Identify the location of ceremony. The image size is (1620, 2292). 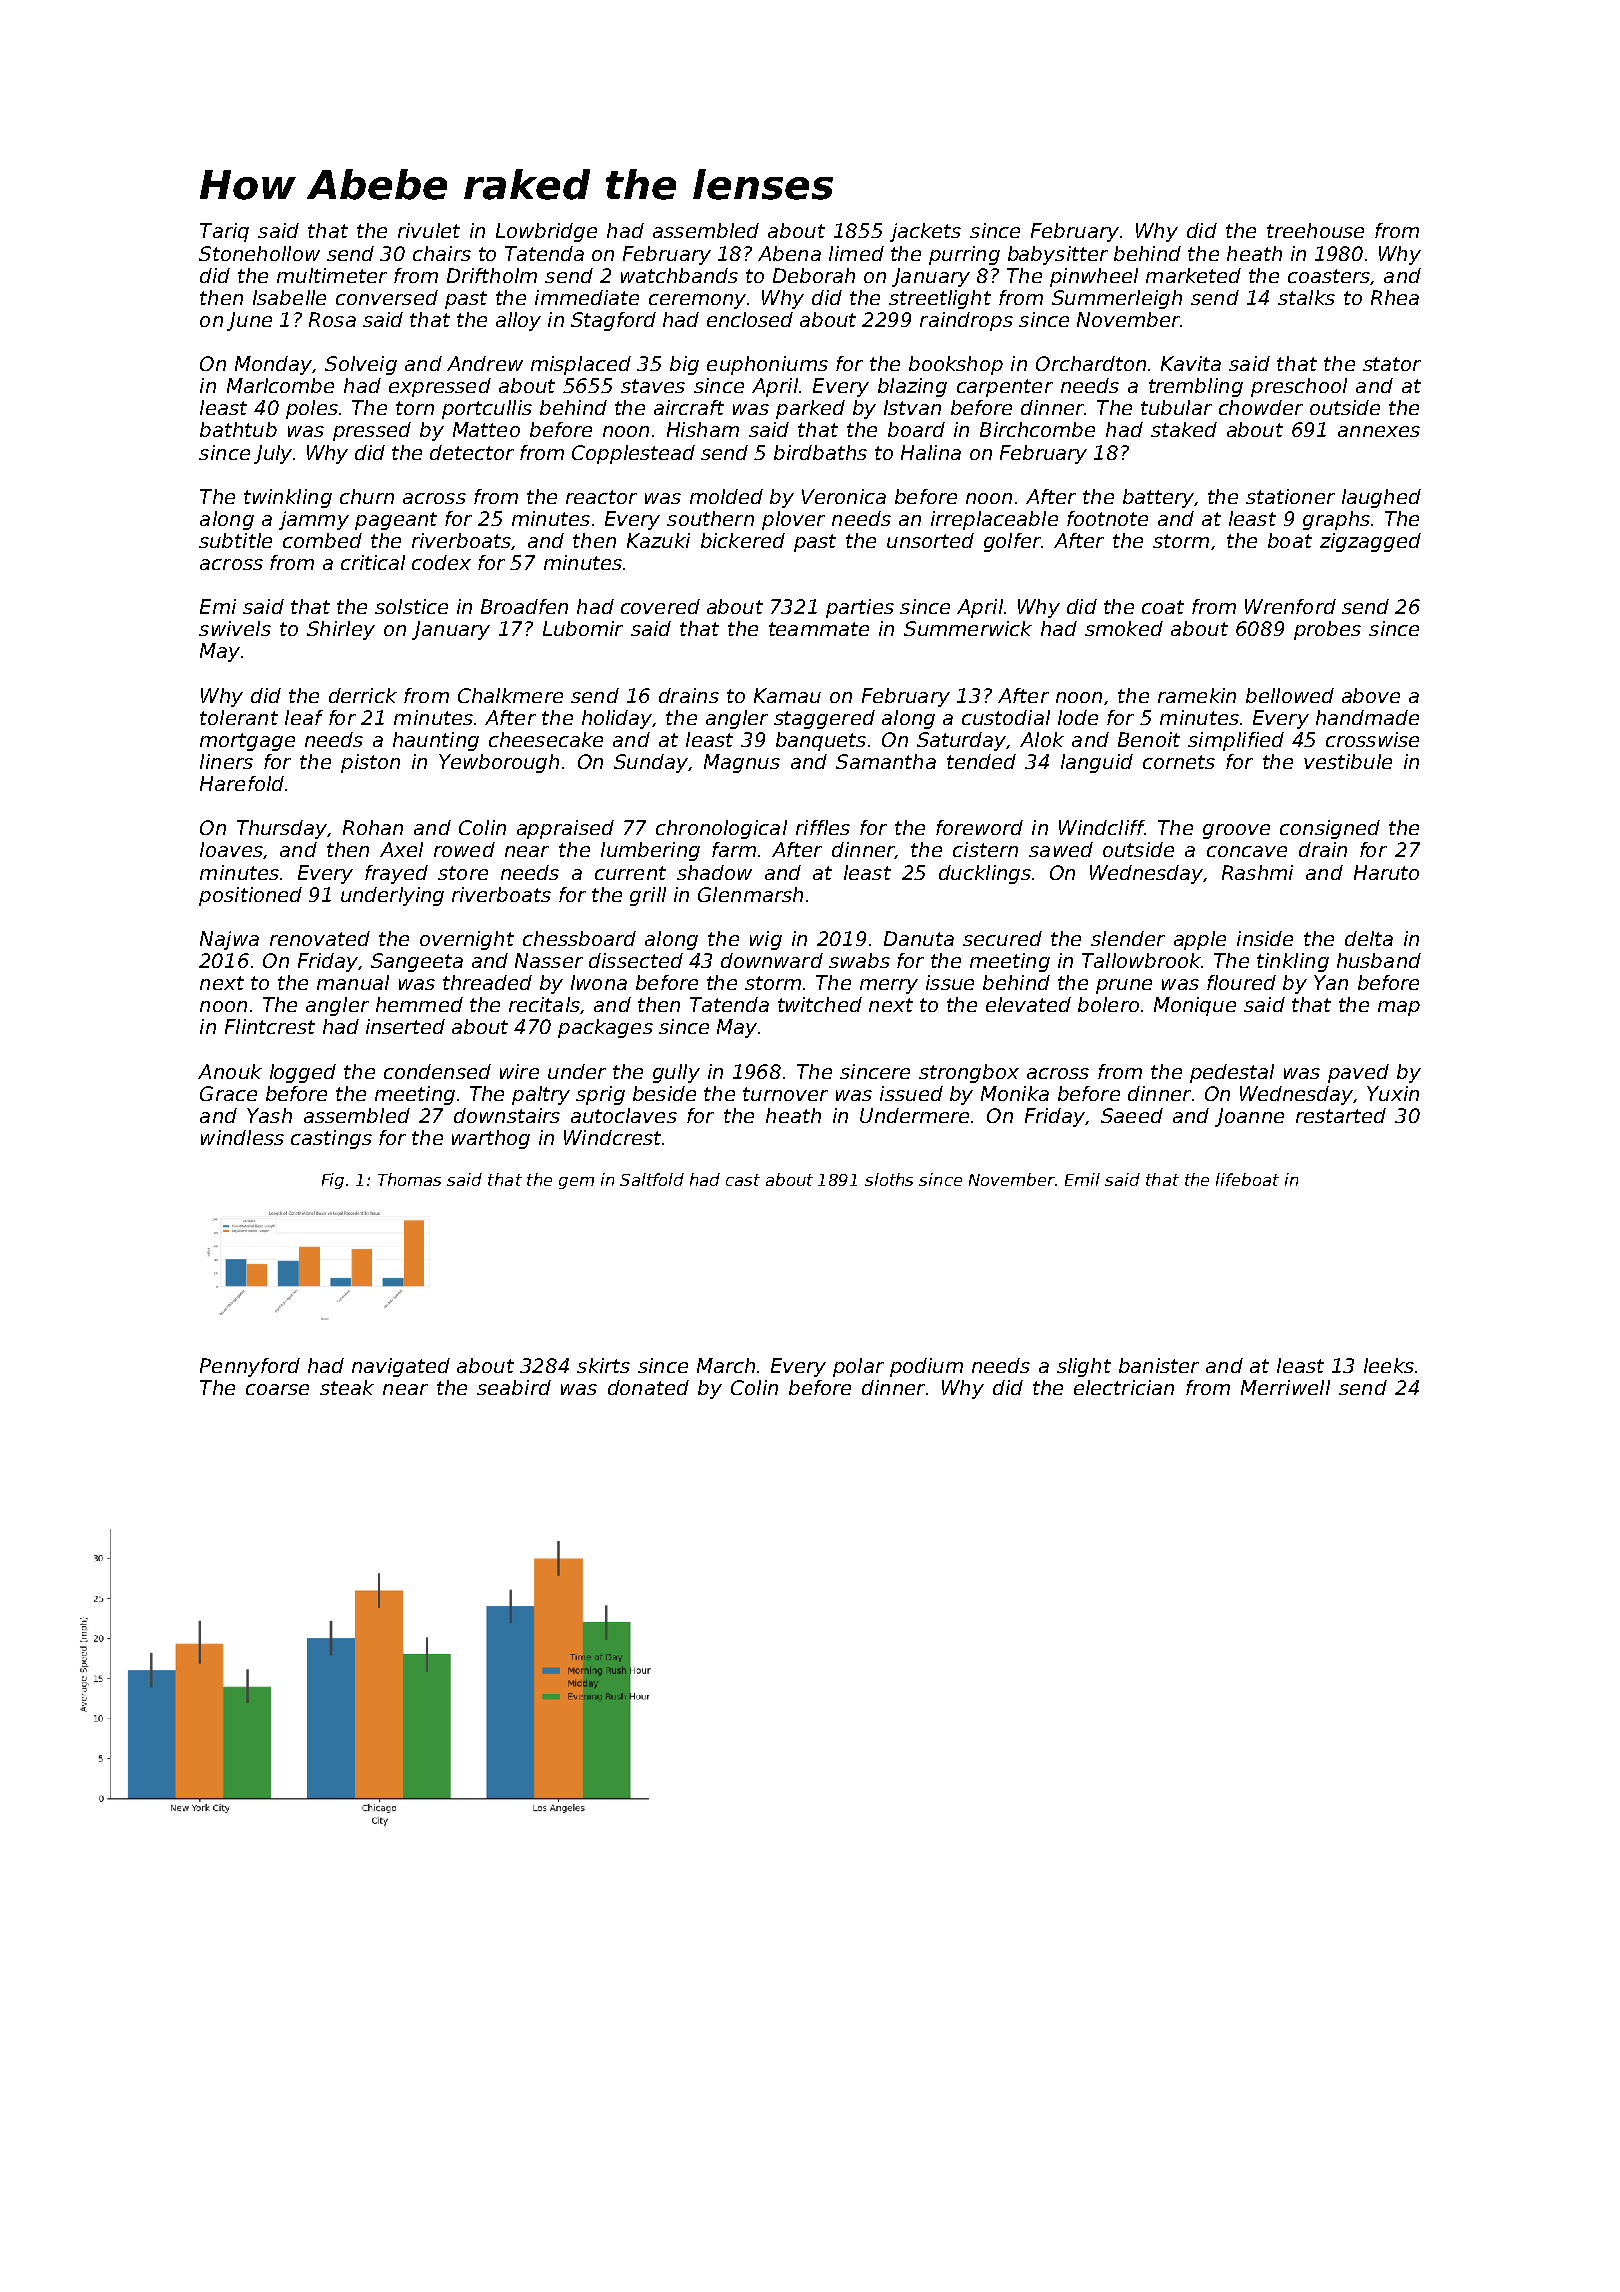
(697, 301).
